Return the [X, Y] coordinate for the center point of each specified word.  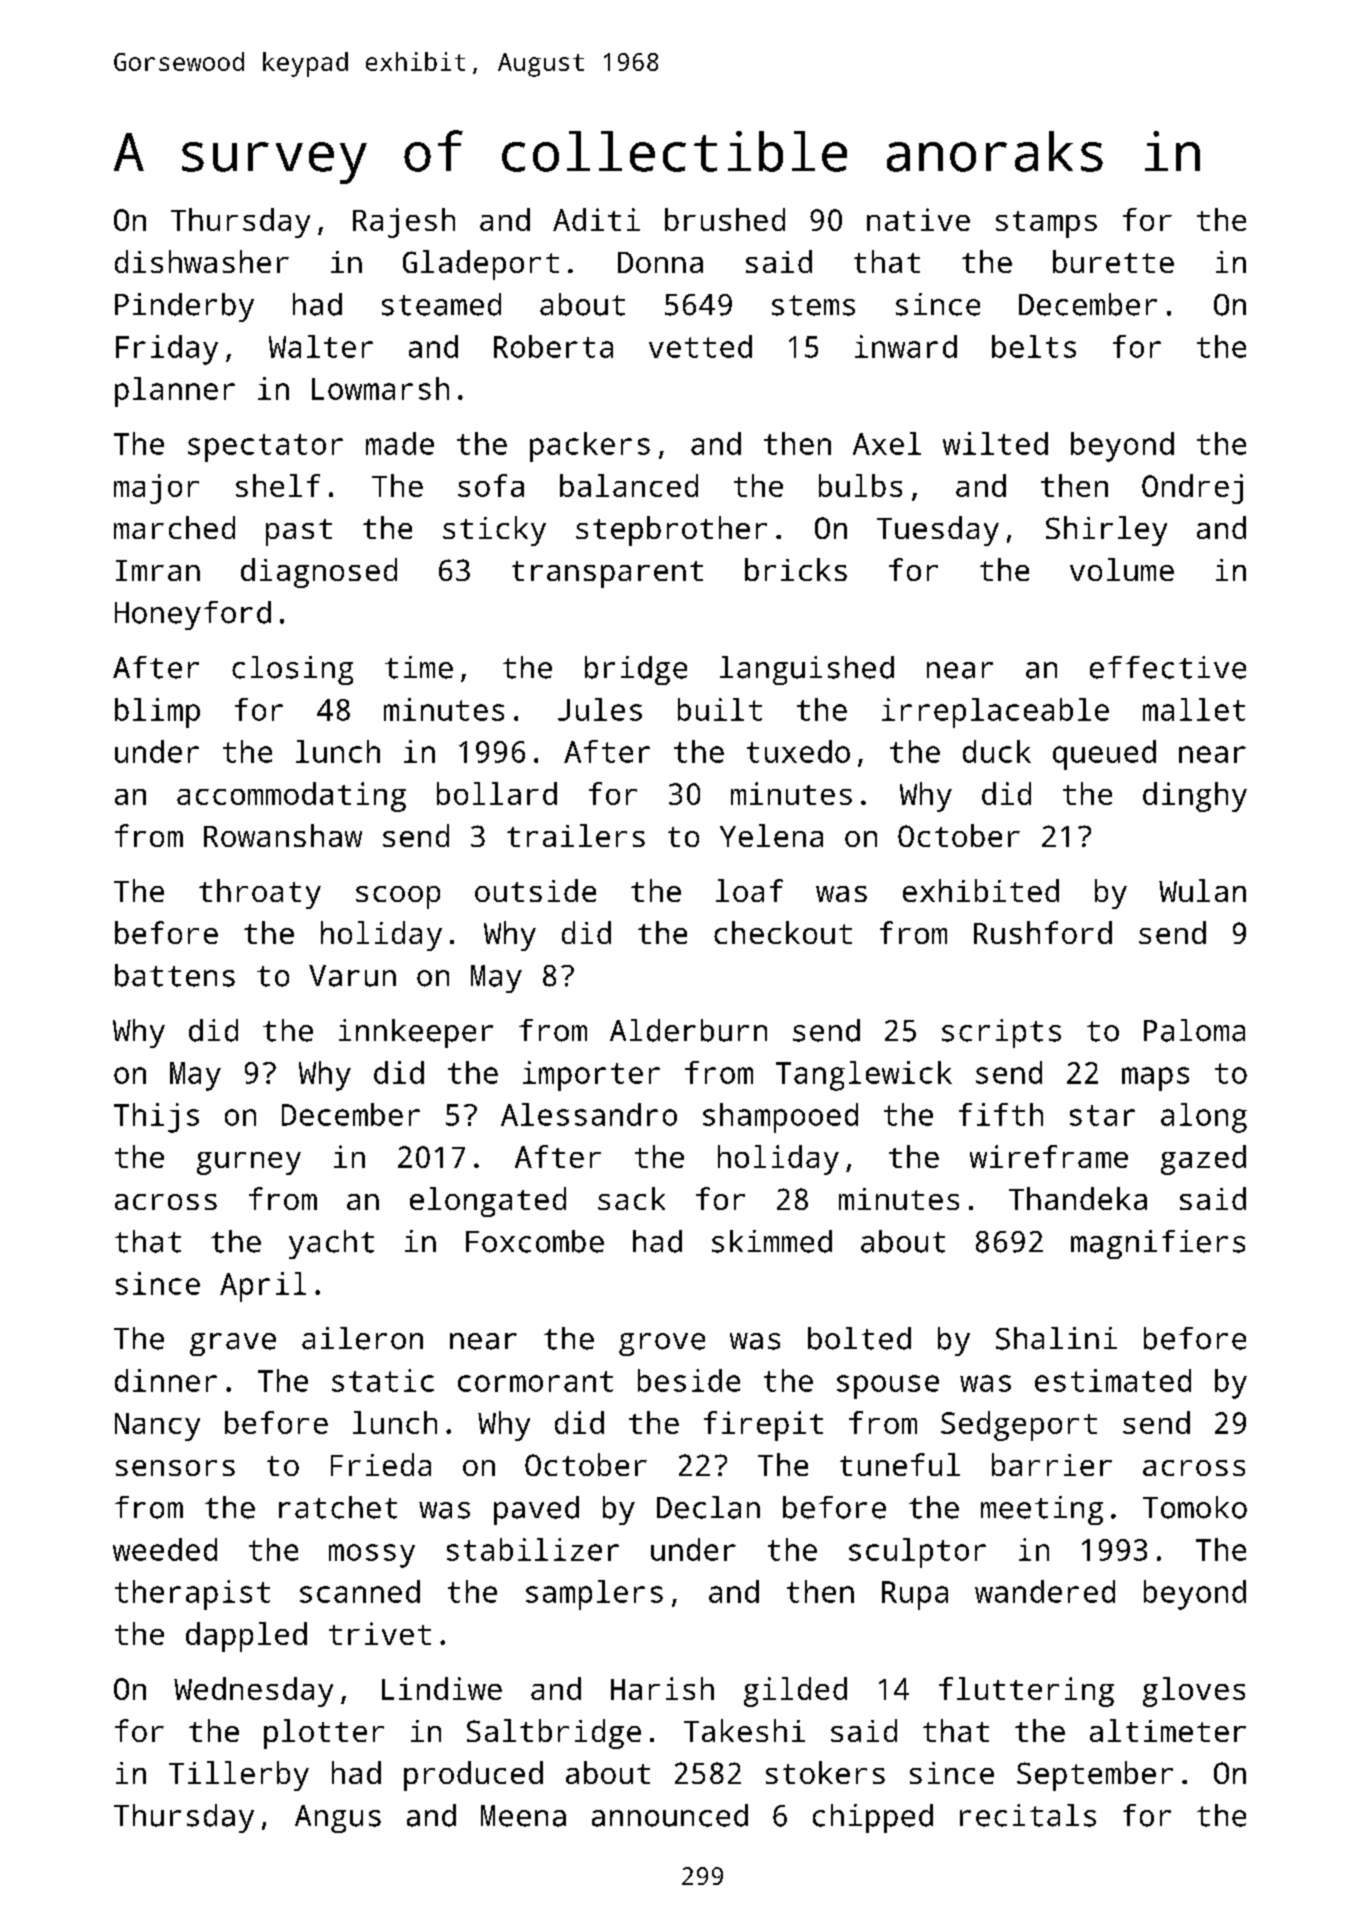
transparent [607, 574]
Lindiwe [442, 1688]
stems [813, 305]
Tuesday [938, 531]
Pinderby [184, 307]
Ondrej [1192, 489]
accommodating [291, 797]
